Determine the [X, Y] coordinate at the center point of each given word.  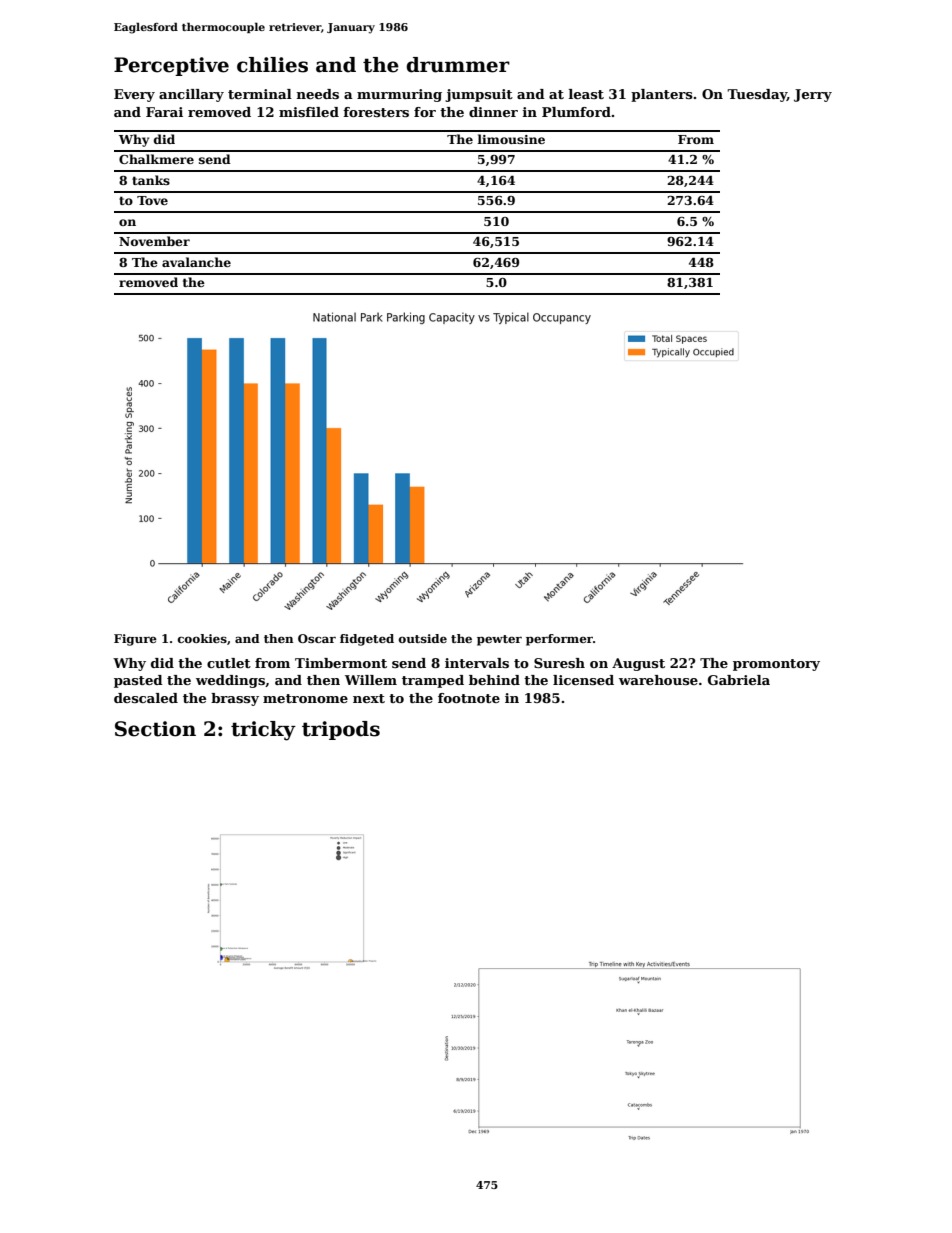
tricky [263, 731]
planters [662, 95]
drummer [458, 65]
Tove [152, 200]
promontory [776, 665]
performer [559, 640]
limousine [511, 139]
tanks [151, 180]
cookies [202, 638]
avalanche [196, 262]
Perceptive [171, 66]
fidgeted [367, 640]
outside [423, 638]
